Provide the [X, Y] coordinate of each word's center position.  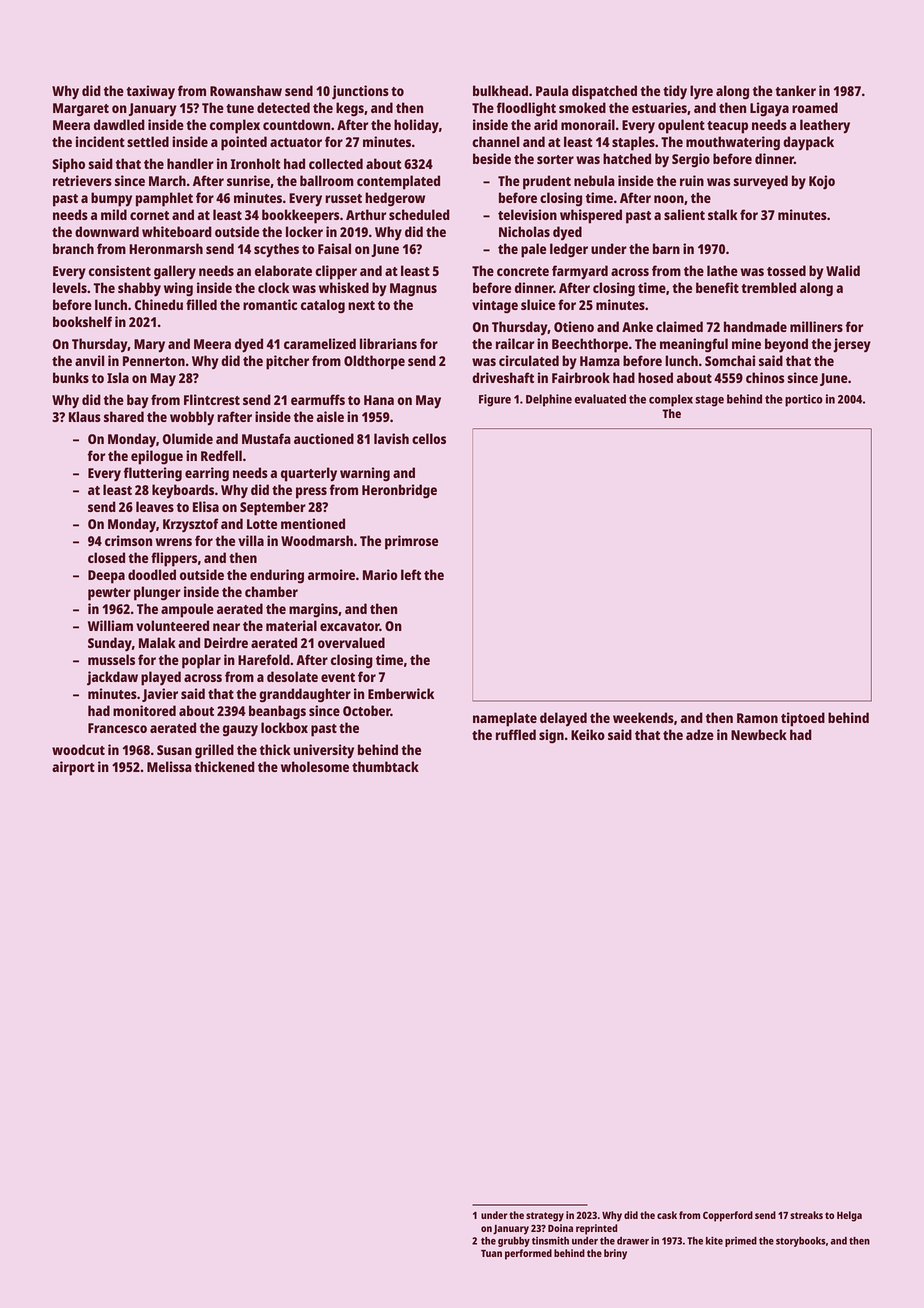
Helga [849, 1216]
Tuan [491, 1253]
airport [73, 768]
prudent [547, 182]
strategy [545, 1217]
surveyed [760, 182]
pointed [244, 143]
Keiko [588, 734]
